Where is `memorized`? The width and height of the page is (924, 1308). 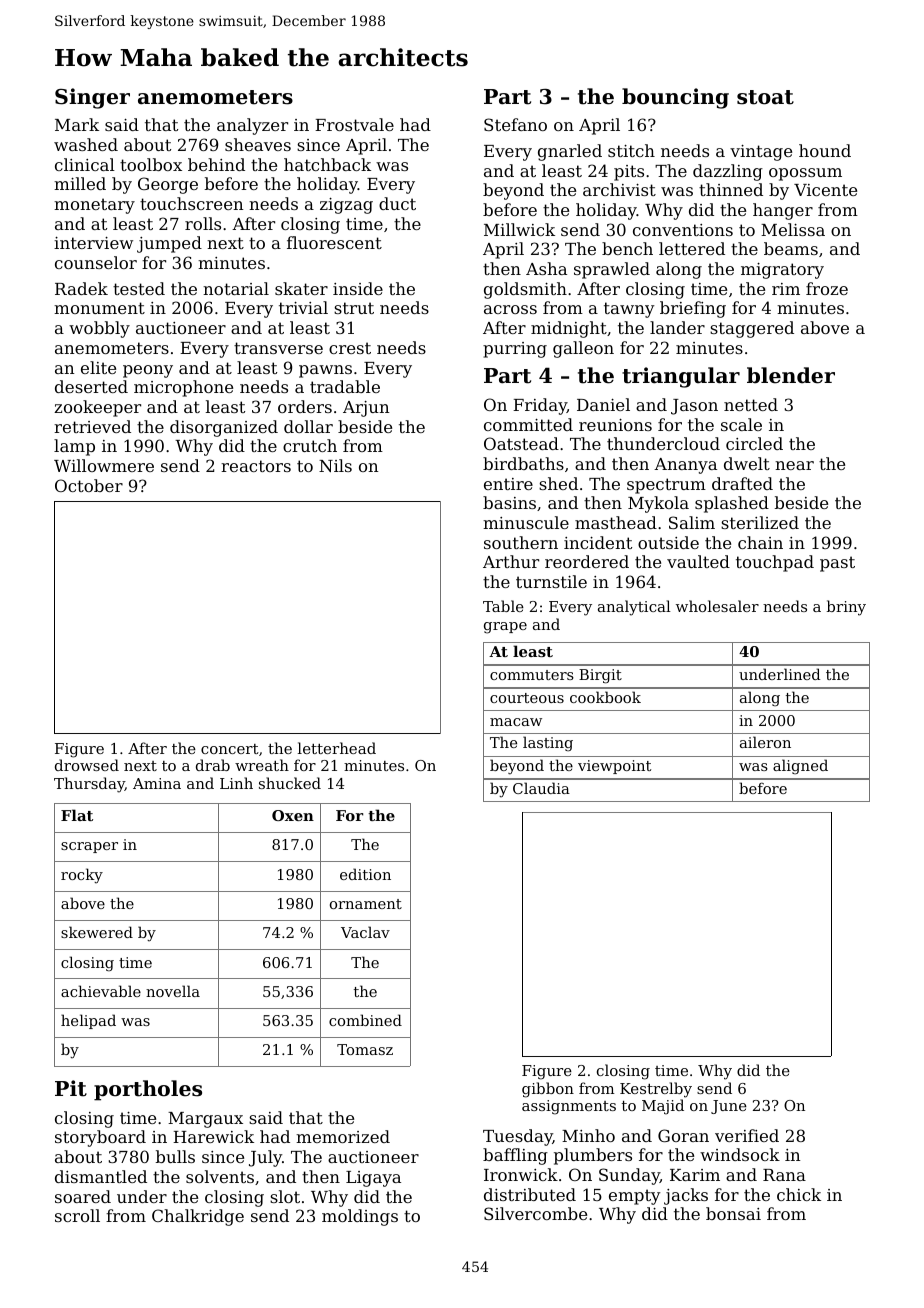 memorized is located at coordinates (343, 1136).
